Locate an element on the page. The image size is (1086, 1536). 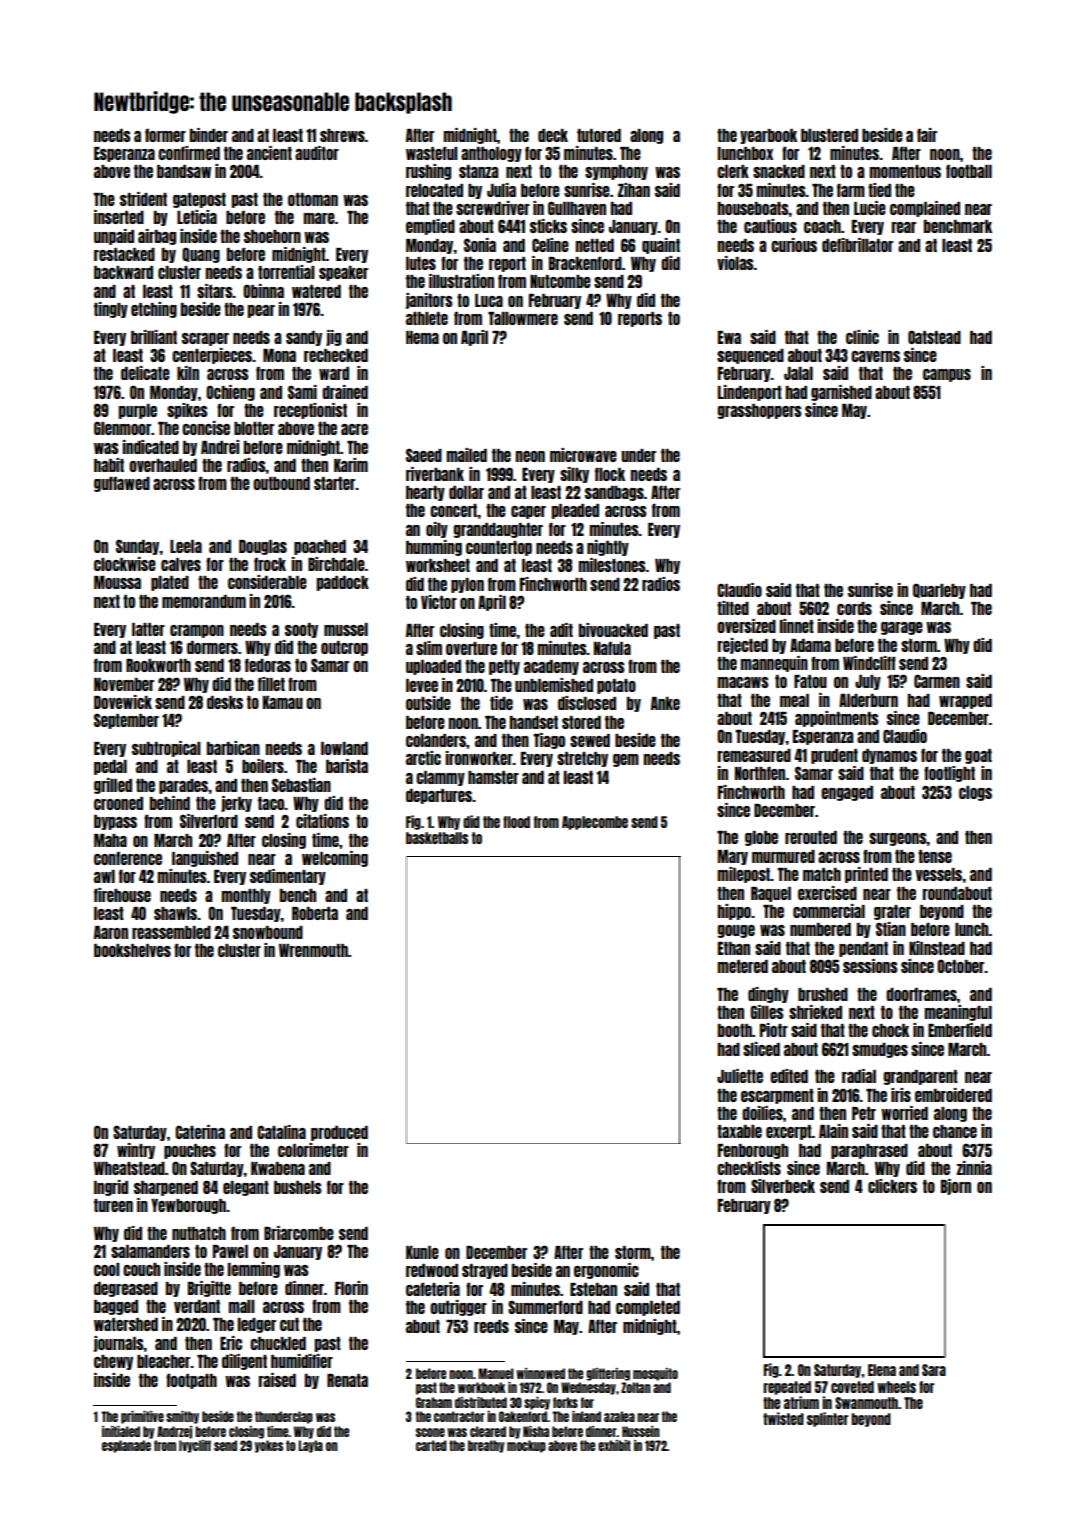
cut is located at coordinates (289, 1324).
